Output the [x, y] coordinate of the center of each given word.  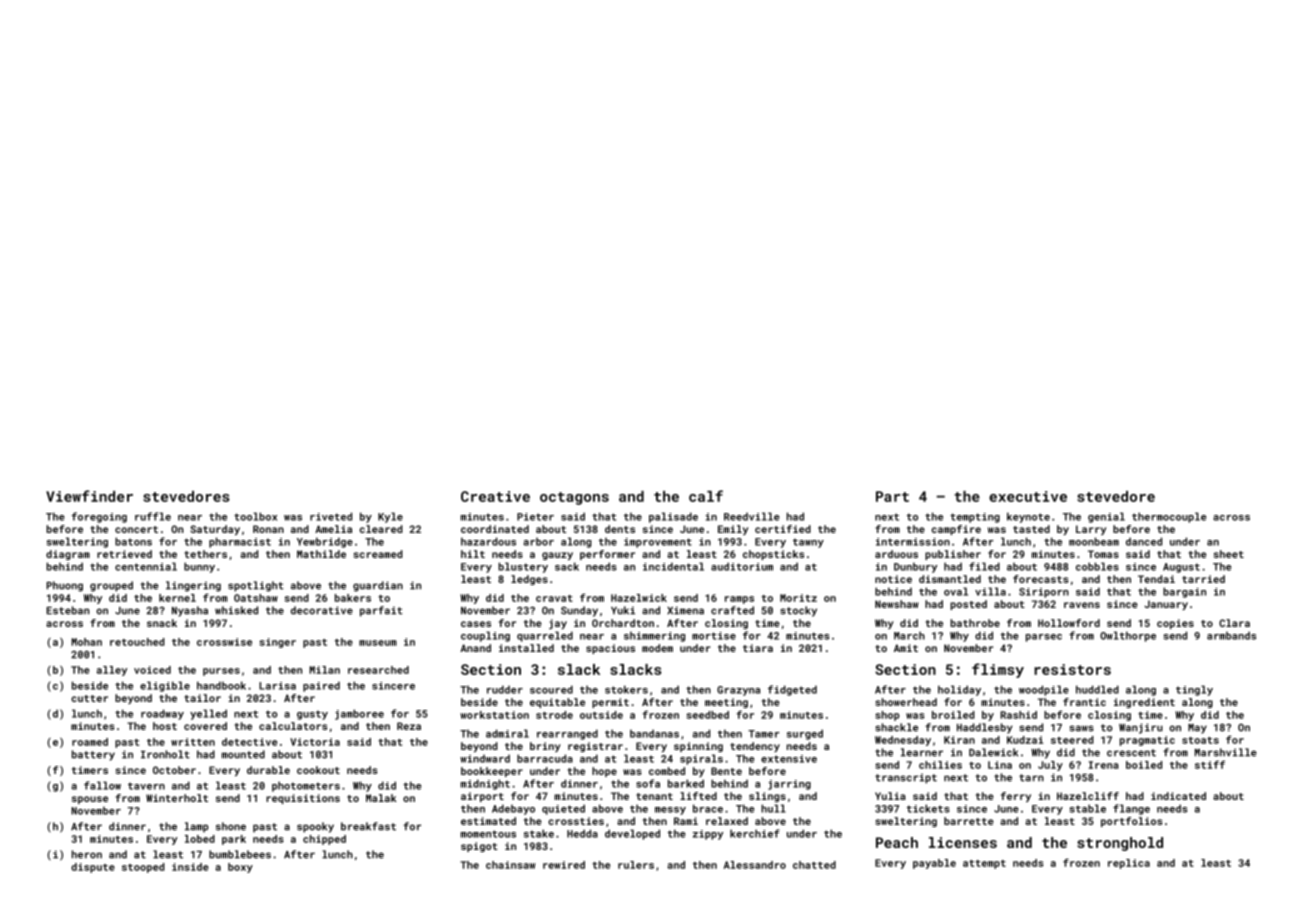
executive [1028, 496]
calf [706, 496]
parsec [1044, 638]
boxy [240, 868]
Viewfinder [89, 496]
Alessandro [755, 865]
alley [112, 671]
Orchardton [623, 623]
